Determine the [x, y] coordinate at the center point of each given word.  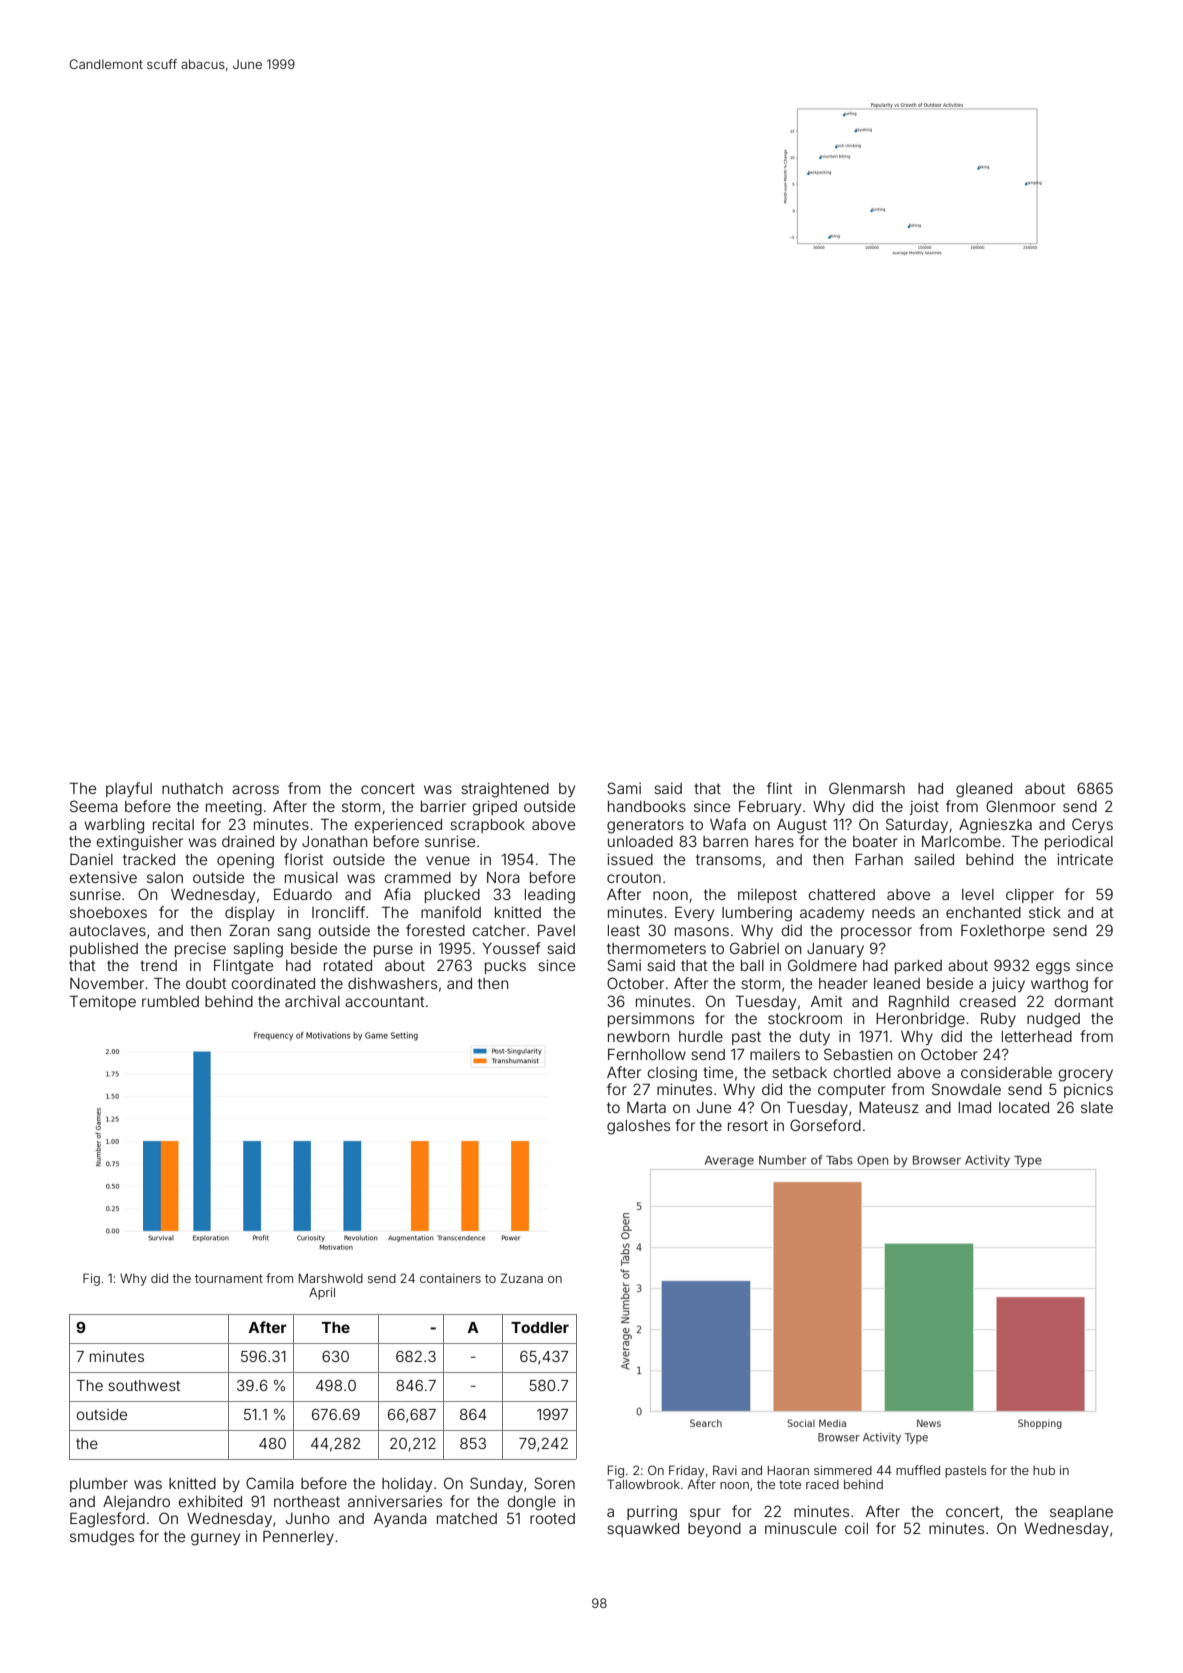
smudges [102, 1538]
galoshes [638, 1127]
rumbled [170, 1001]
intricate [1085, 859]
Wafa [728, 824]
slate [1097, 1107]
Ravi [725, 1470]
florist [303, 859]
